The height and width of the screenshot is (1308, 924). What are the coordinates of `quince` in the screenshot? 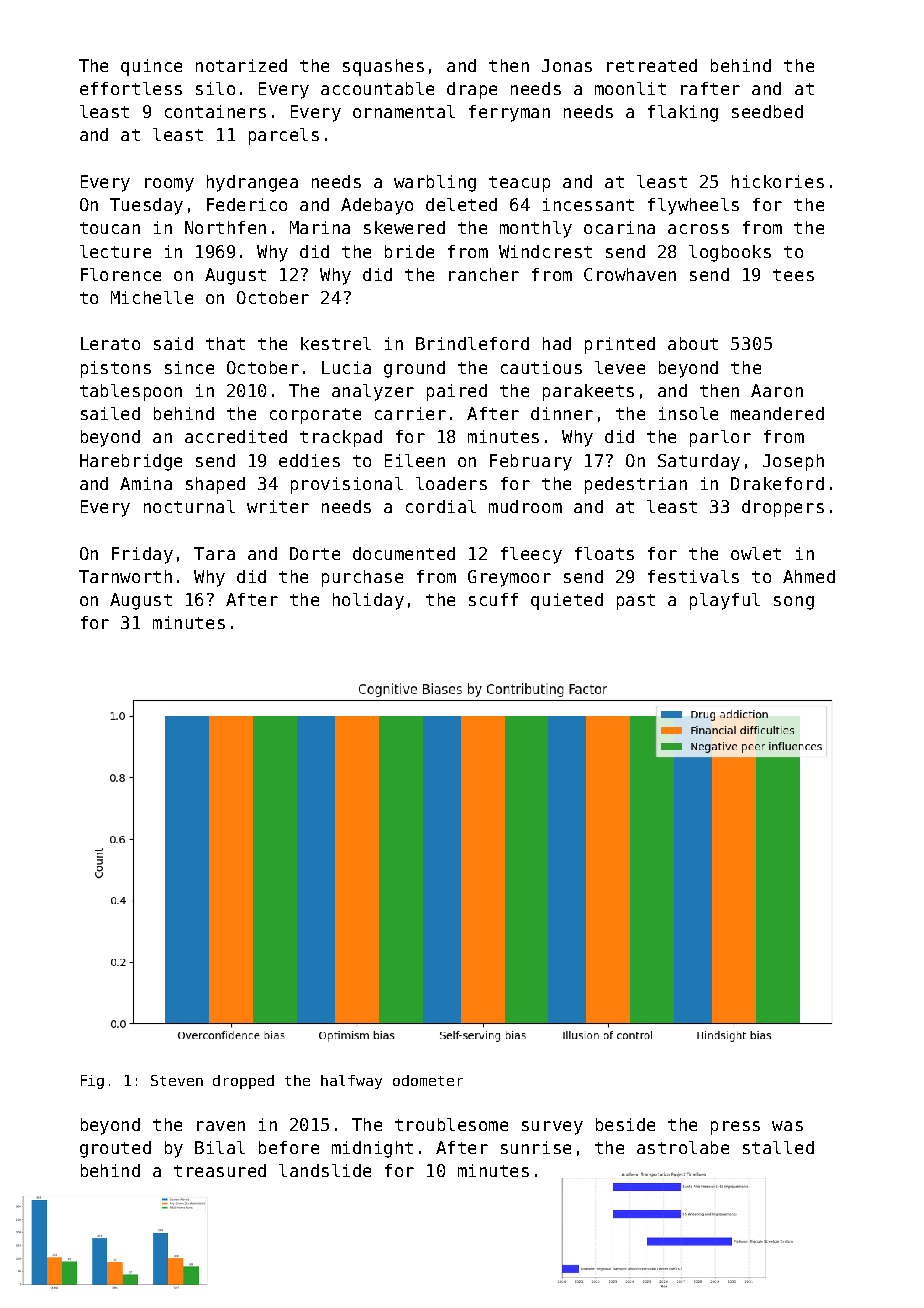 It's located at (151, 67).
